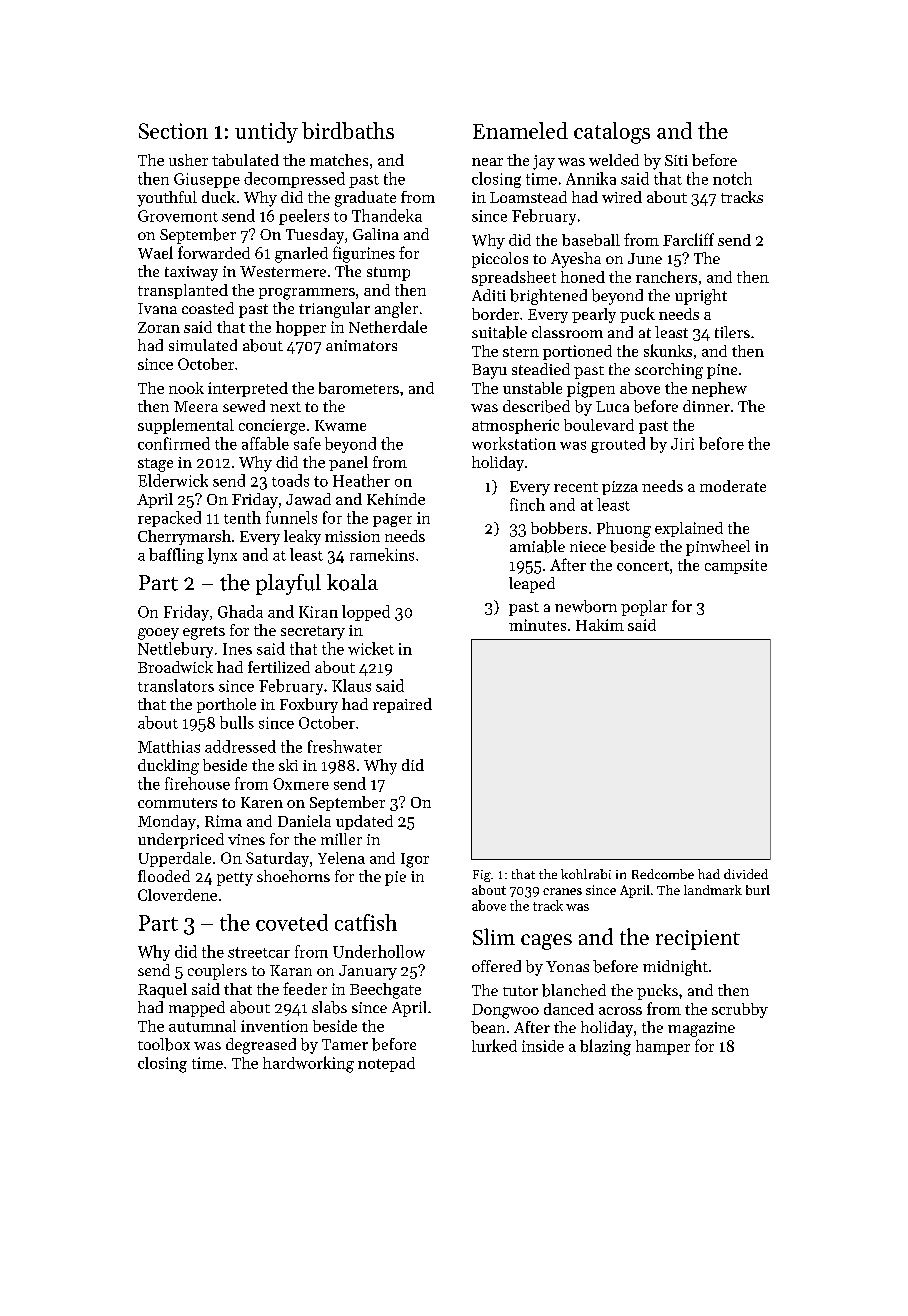 The height and width of the screenshot is (1316, 908). I want to click on leaky, so click(302, 537).
